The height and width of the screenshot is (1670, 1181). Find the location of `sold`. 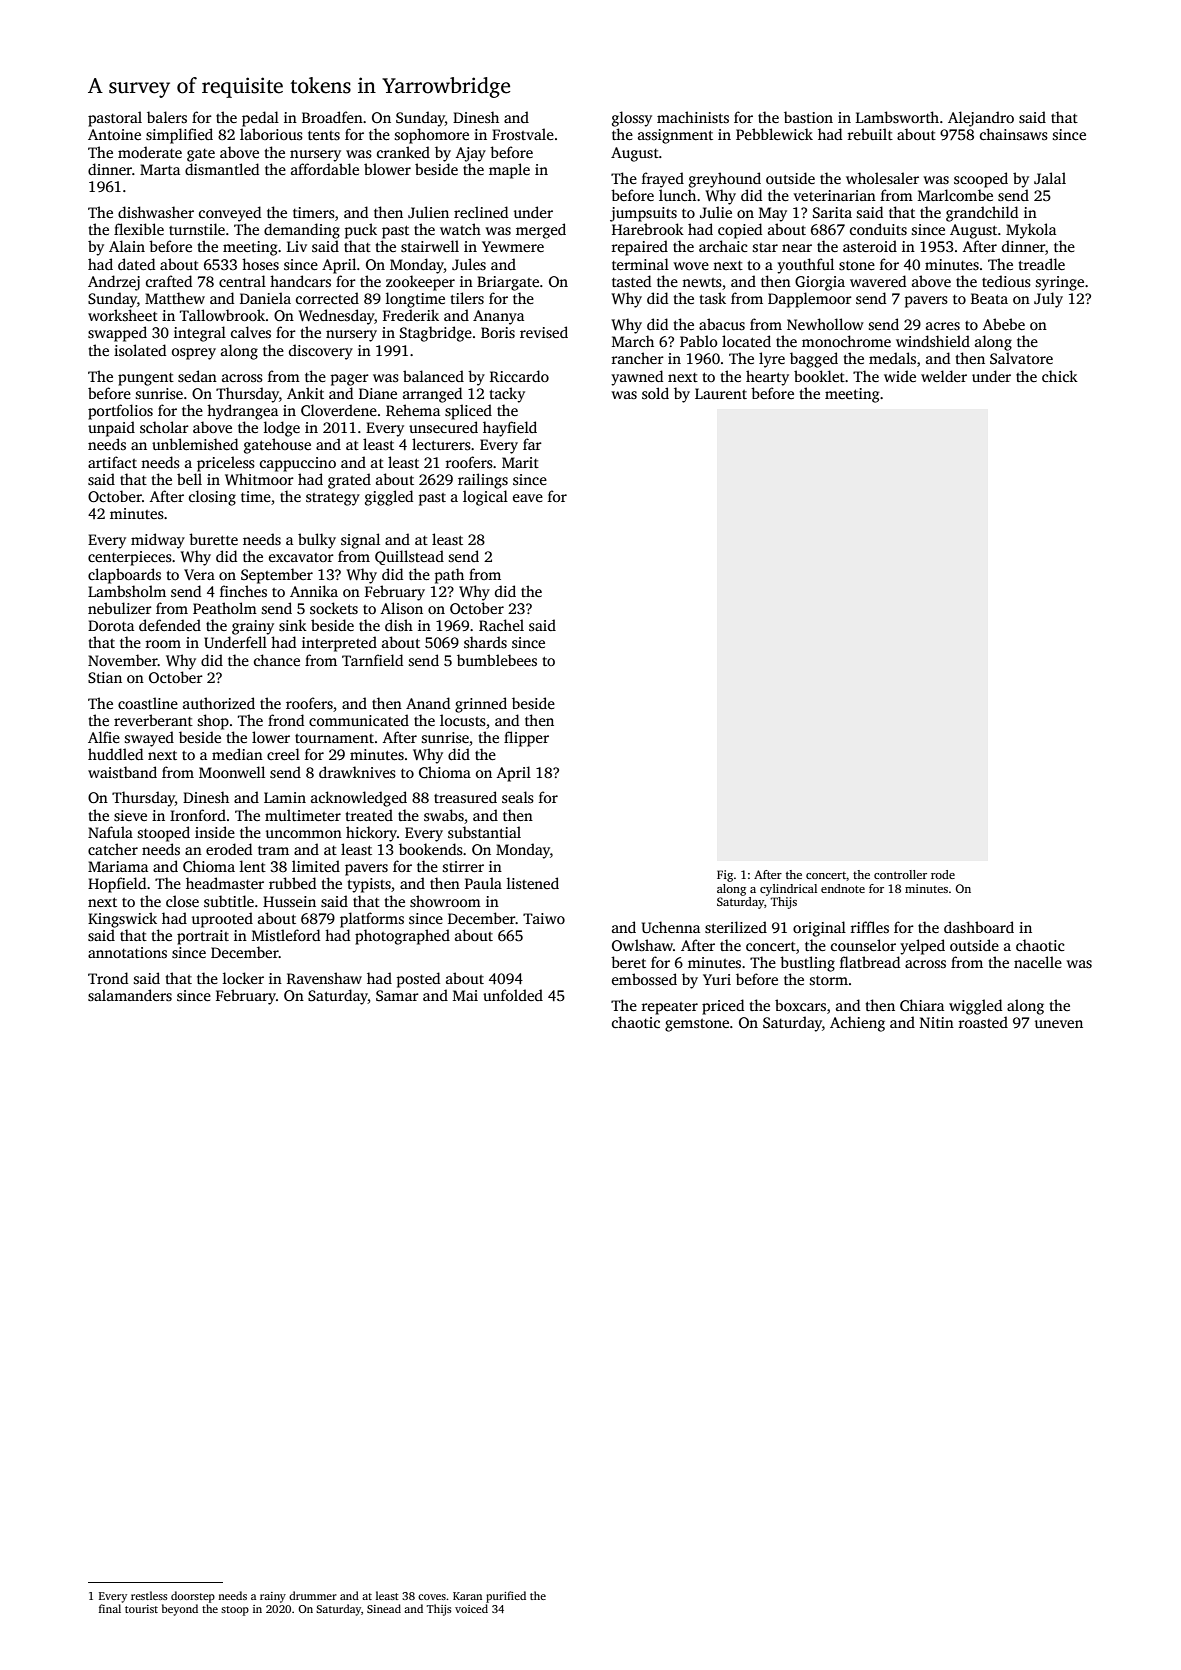

sold is located at coordinates (655, 393).
